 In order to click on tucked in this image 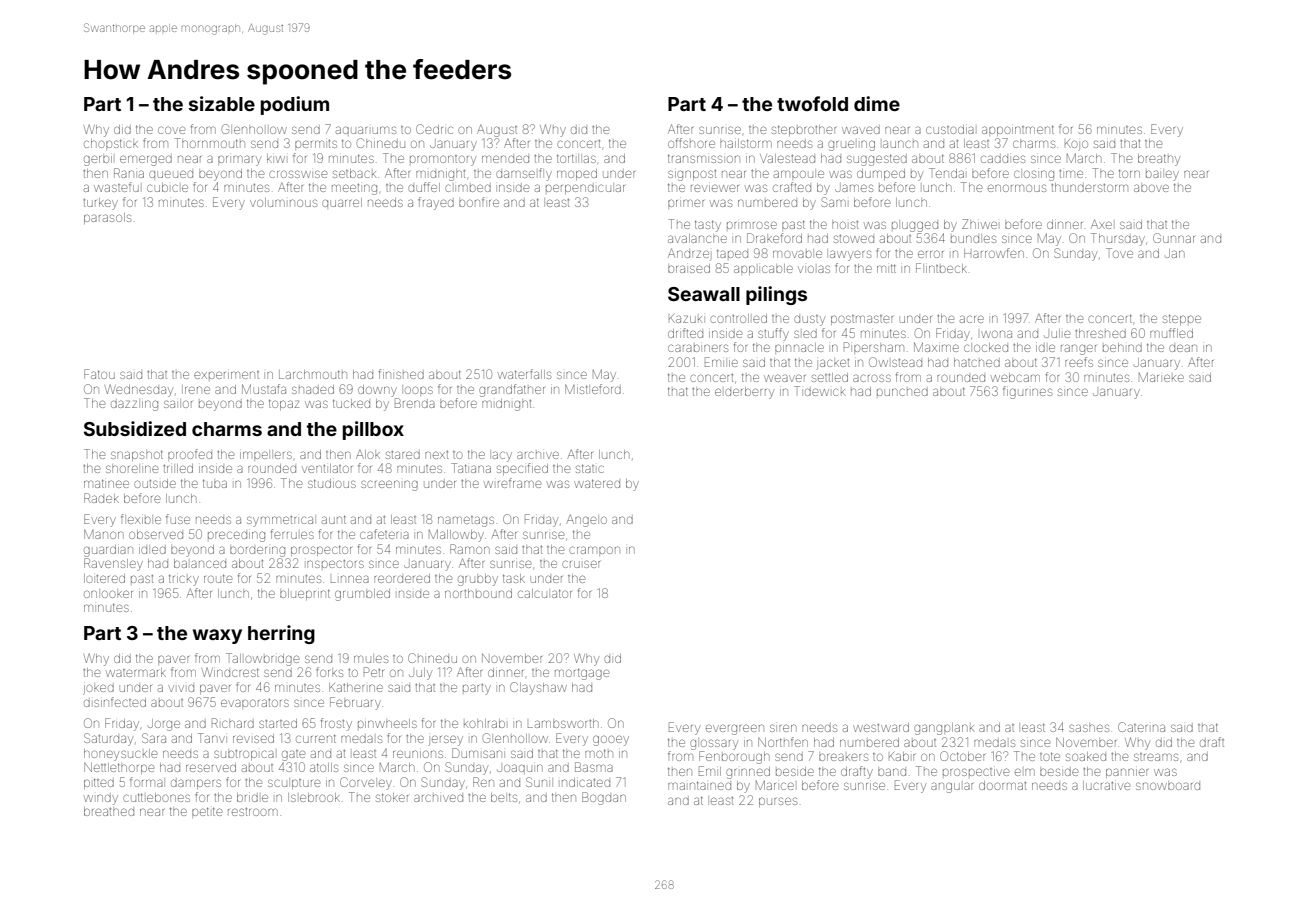, I will do `click(351, 403)`.
